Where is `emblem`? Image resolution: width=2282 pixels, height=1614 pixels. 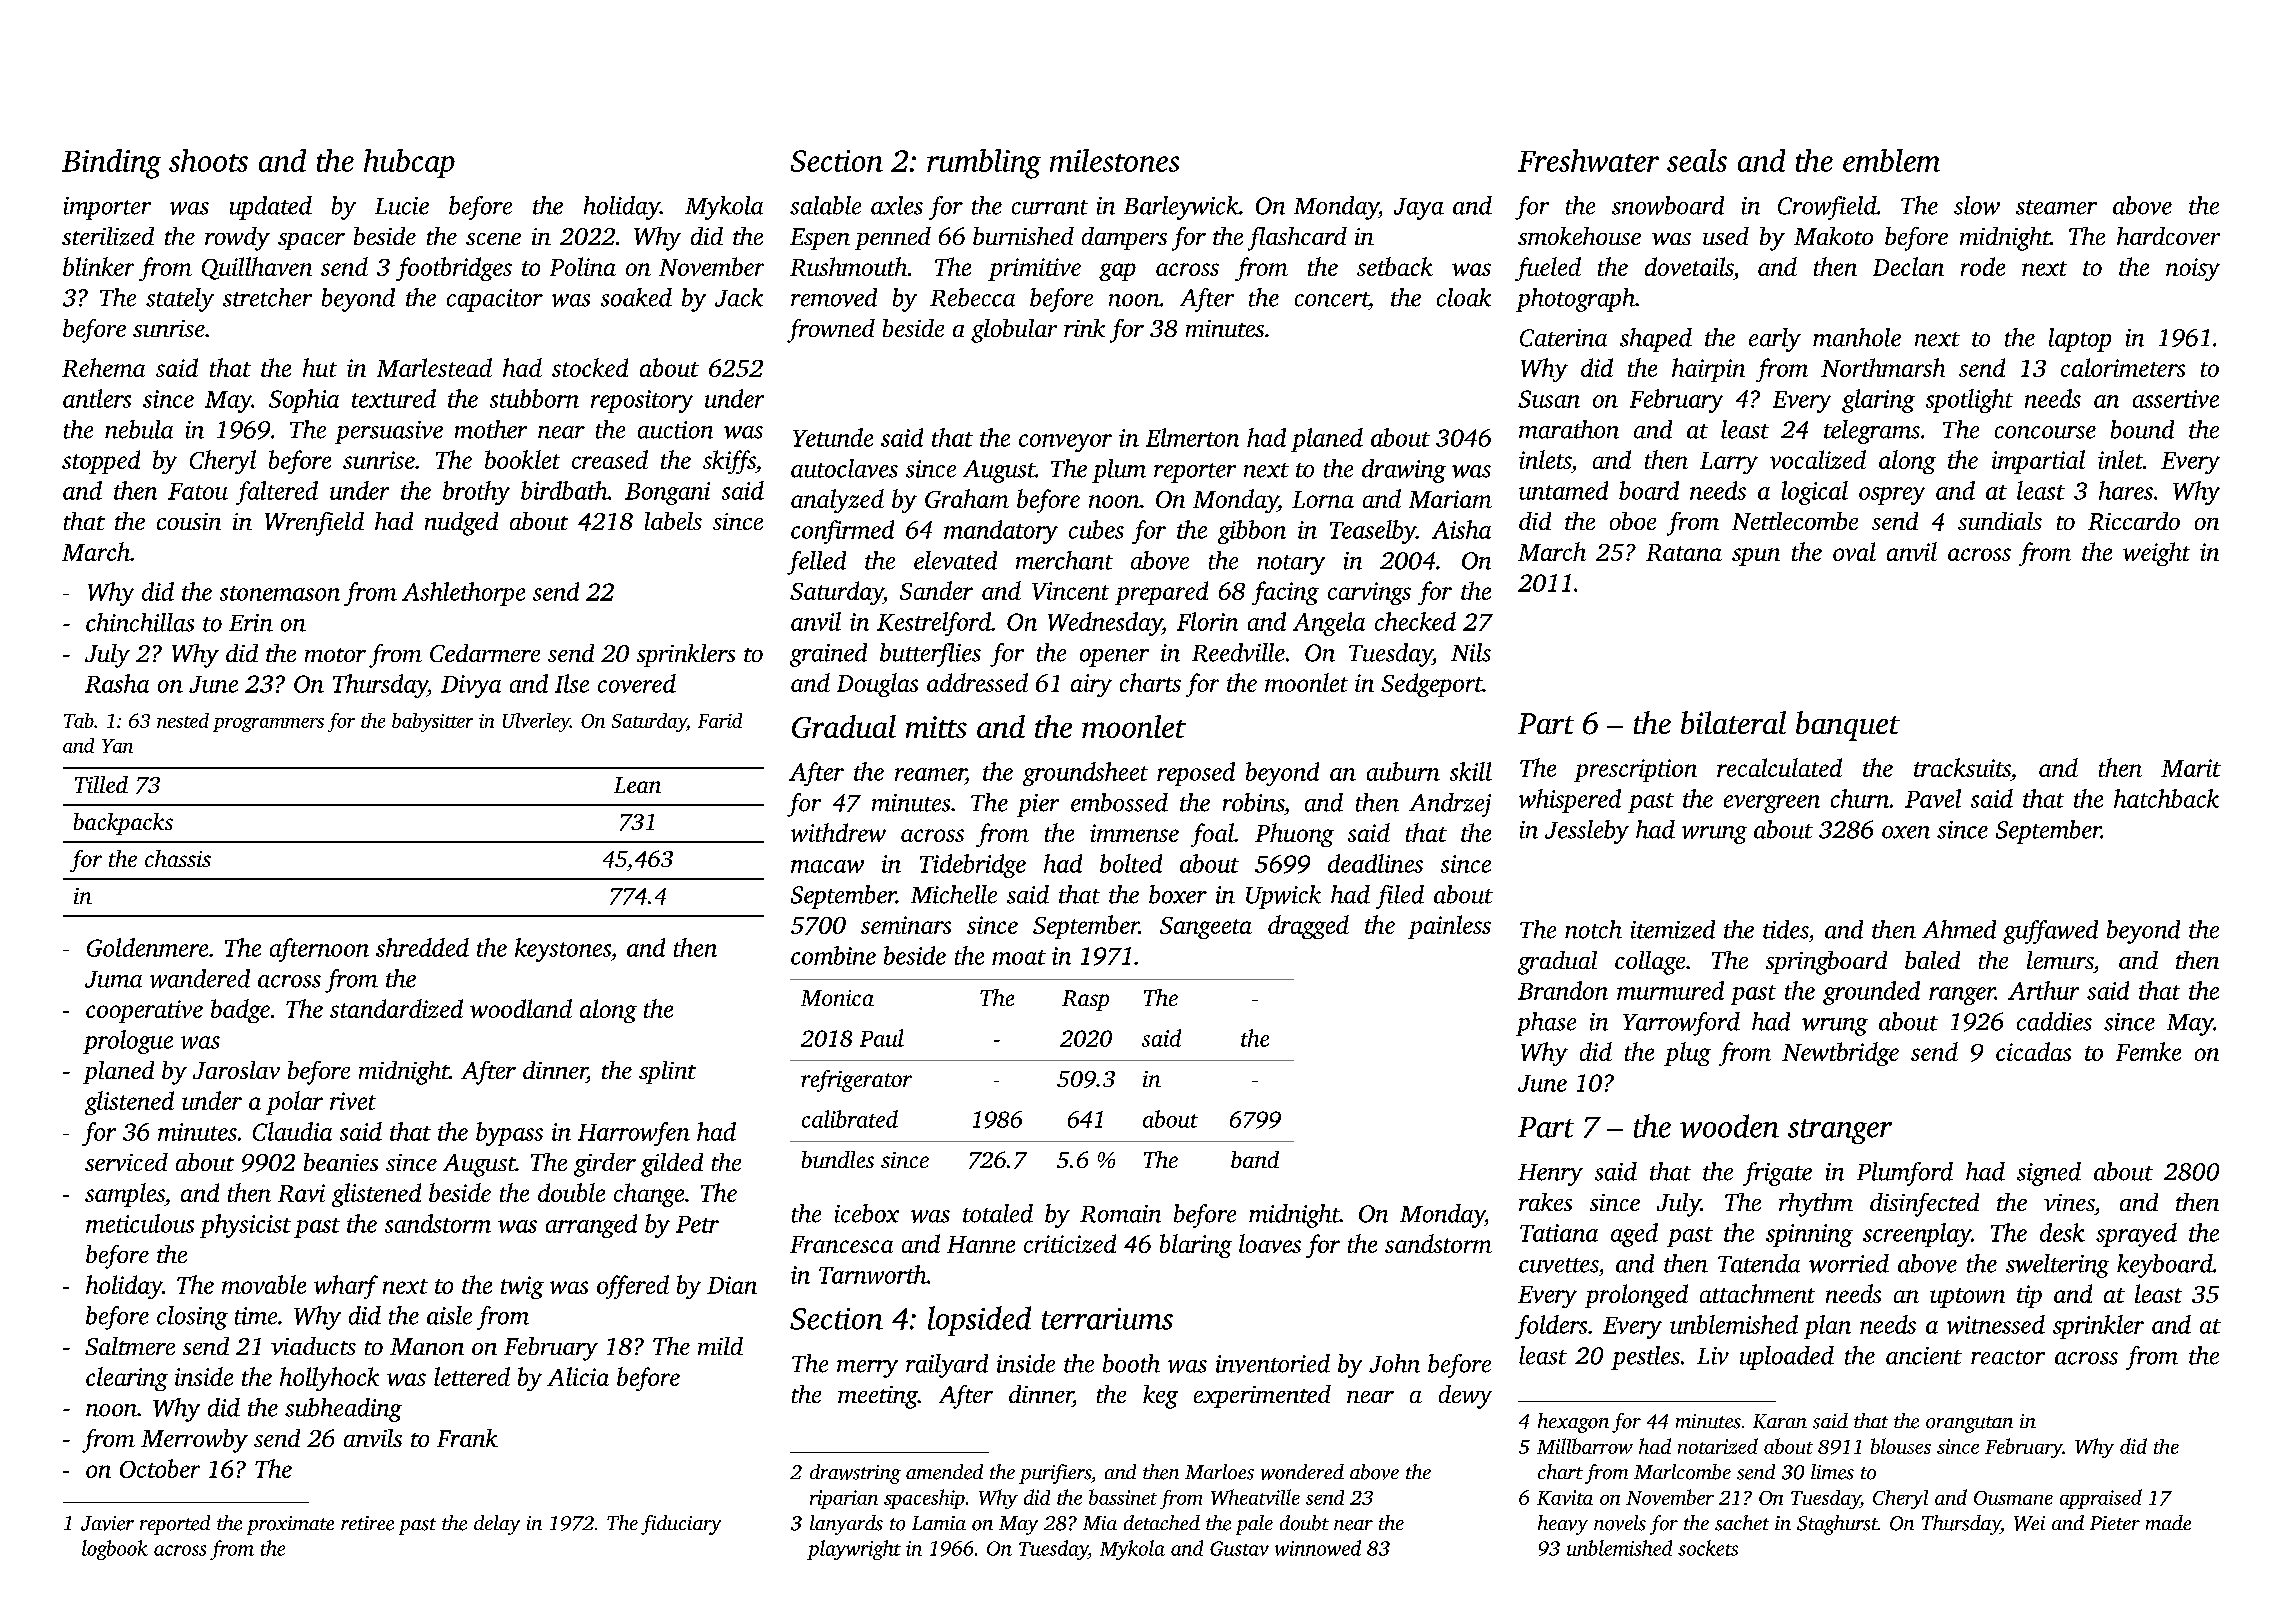
emblem is located at coordinates (1891, 160).
